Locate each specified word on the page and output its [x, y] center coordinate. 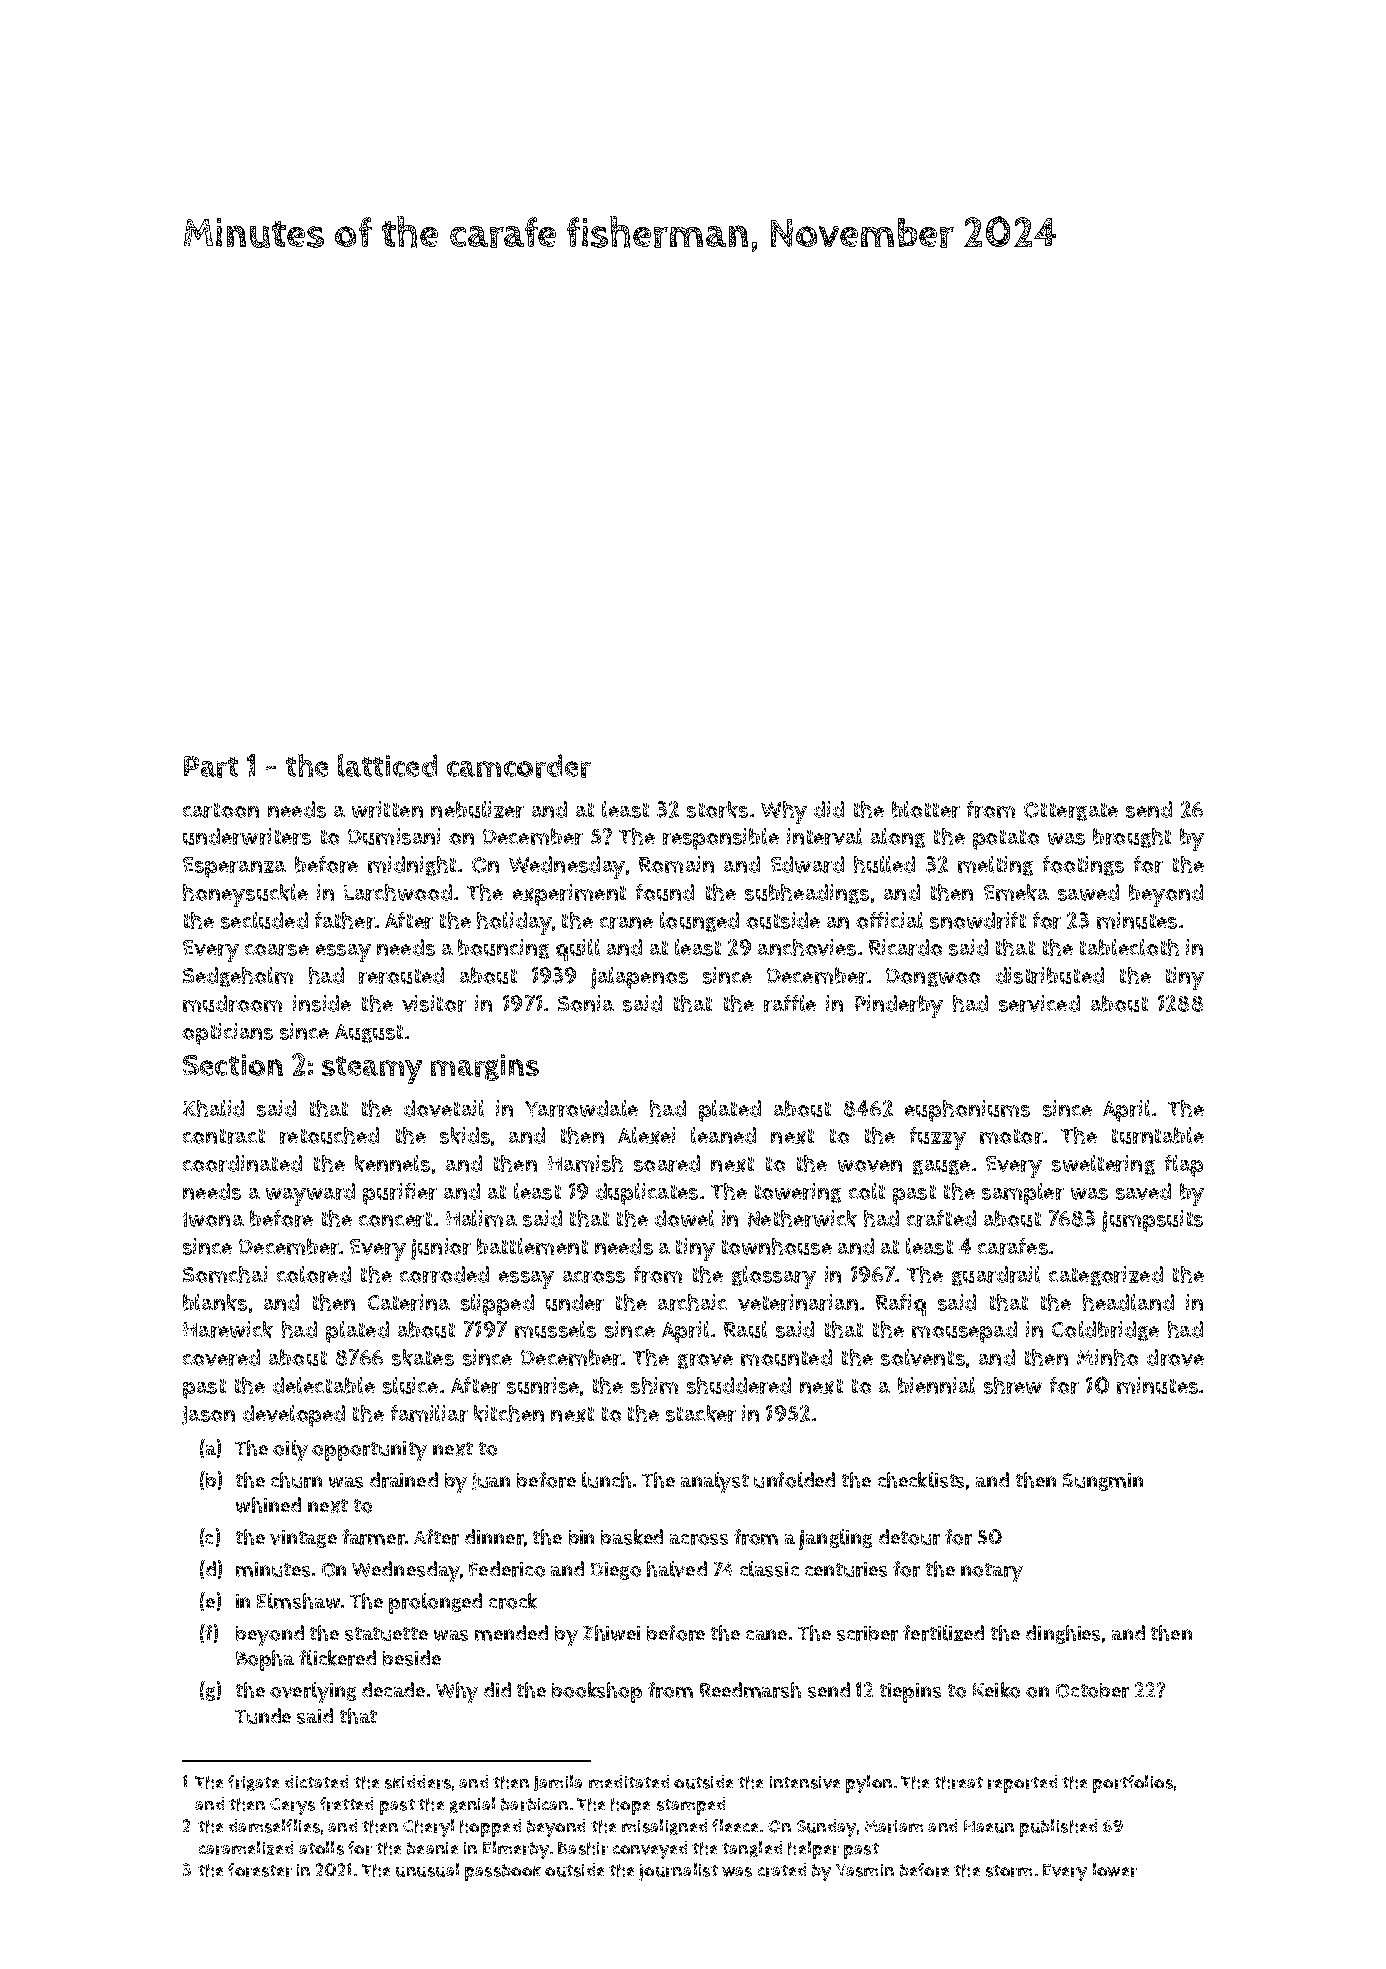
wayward [310, 1194]
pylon [869, 1784]
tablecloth [1129, 947]
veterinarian [798, 1302]
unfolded [794, 1480]
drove [1175, 1357]
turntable [1158, 1135]
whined [268, 1505]
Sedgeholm [238, 977]
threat [958, 1782]
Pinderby [899, 1006]
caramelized [246, 1848]
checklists [921, 1480]
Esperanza [234, 867]
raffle [790, 1003]
